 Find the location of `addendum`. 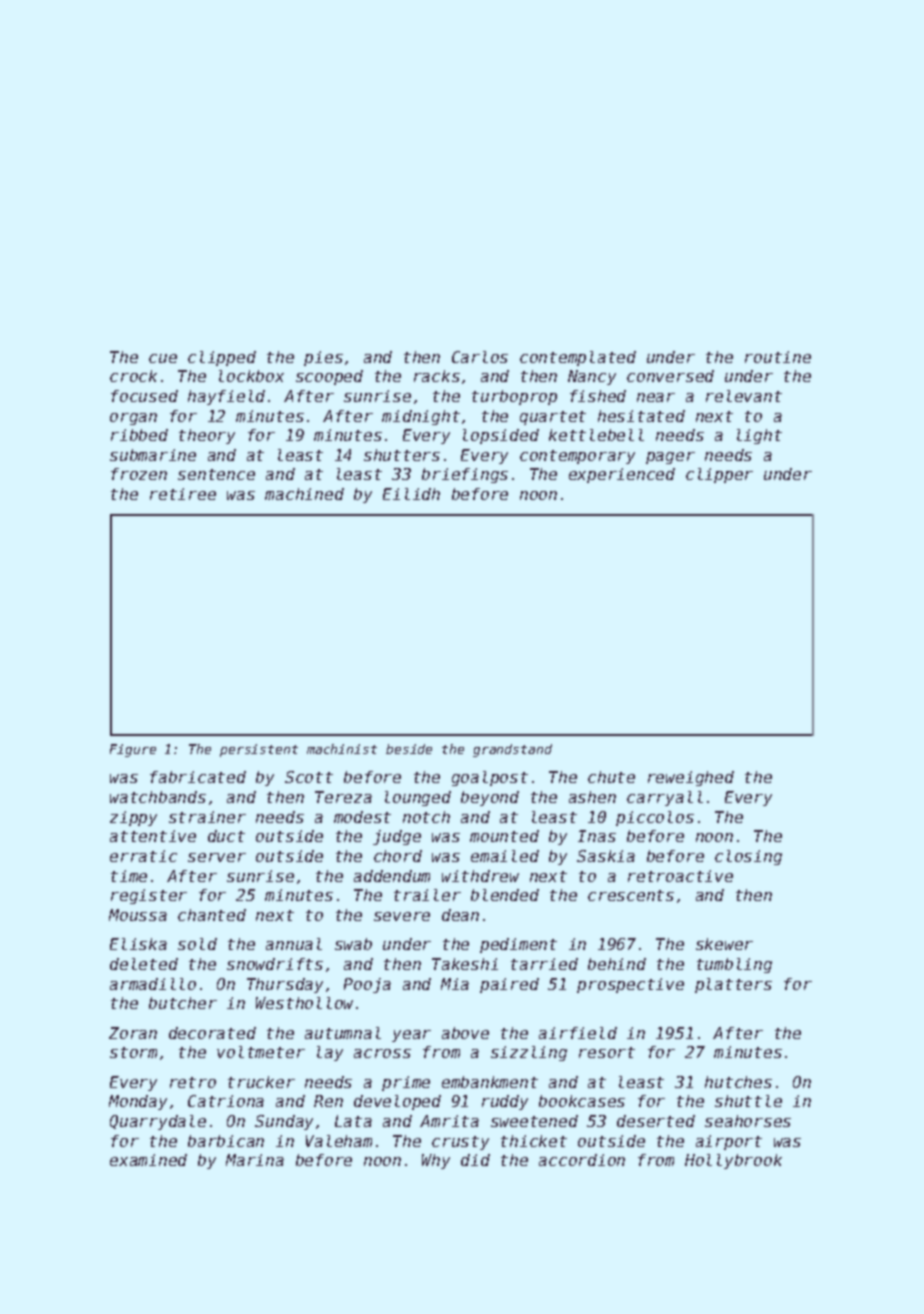

addendum is located at coordinates (392, 876).
